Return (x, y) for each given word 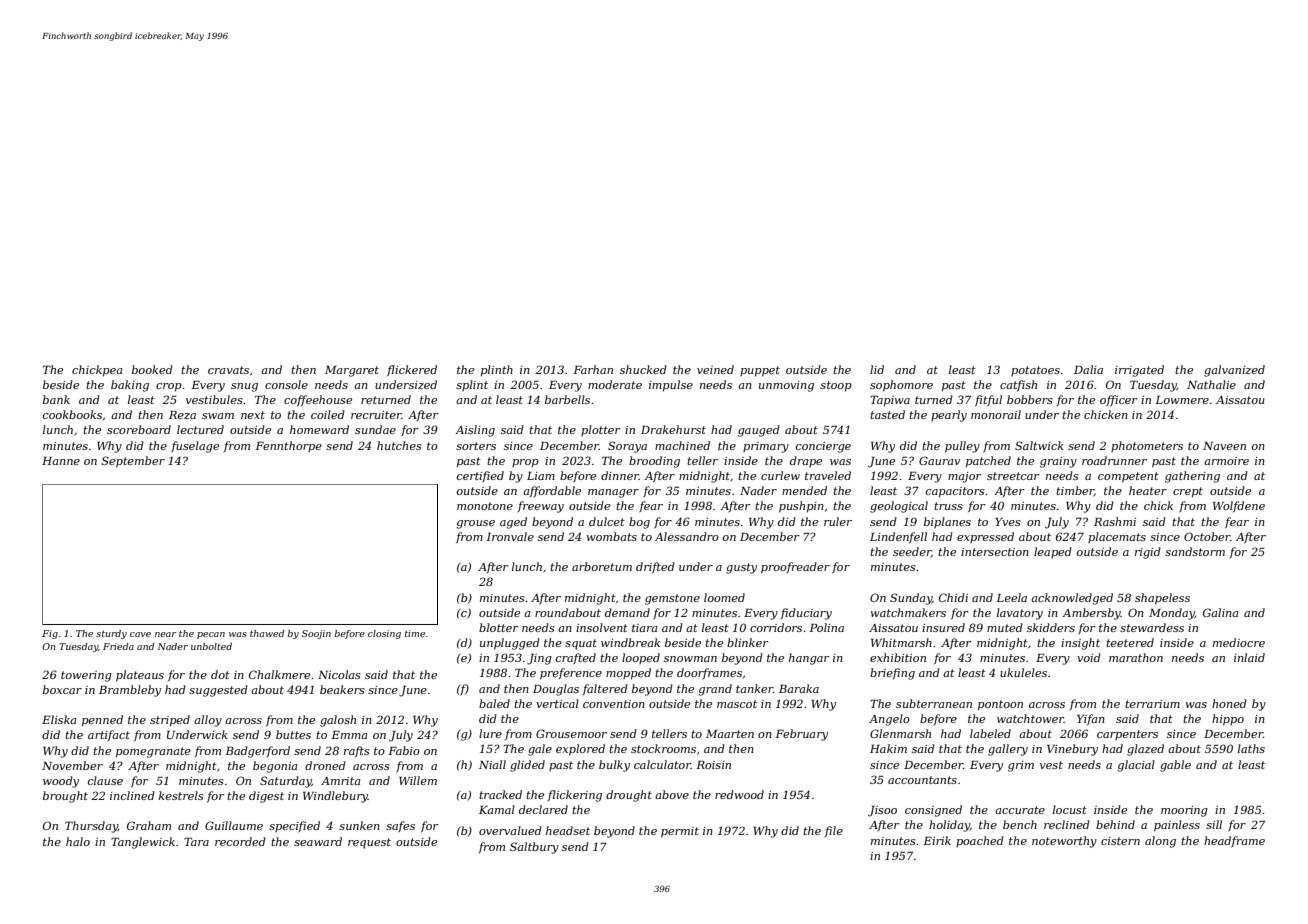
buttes (293, 734)
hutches (399, 445)
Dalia (1088, 369)
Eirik (937, 840)
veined (715, 369)
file (834, 831)
